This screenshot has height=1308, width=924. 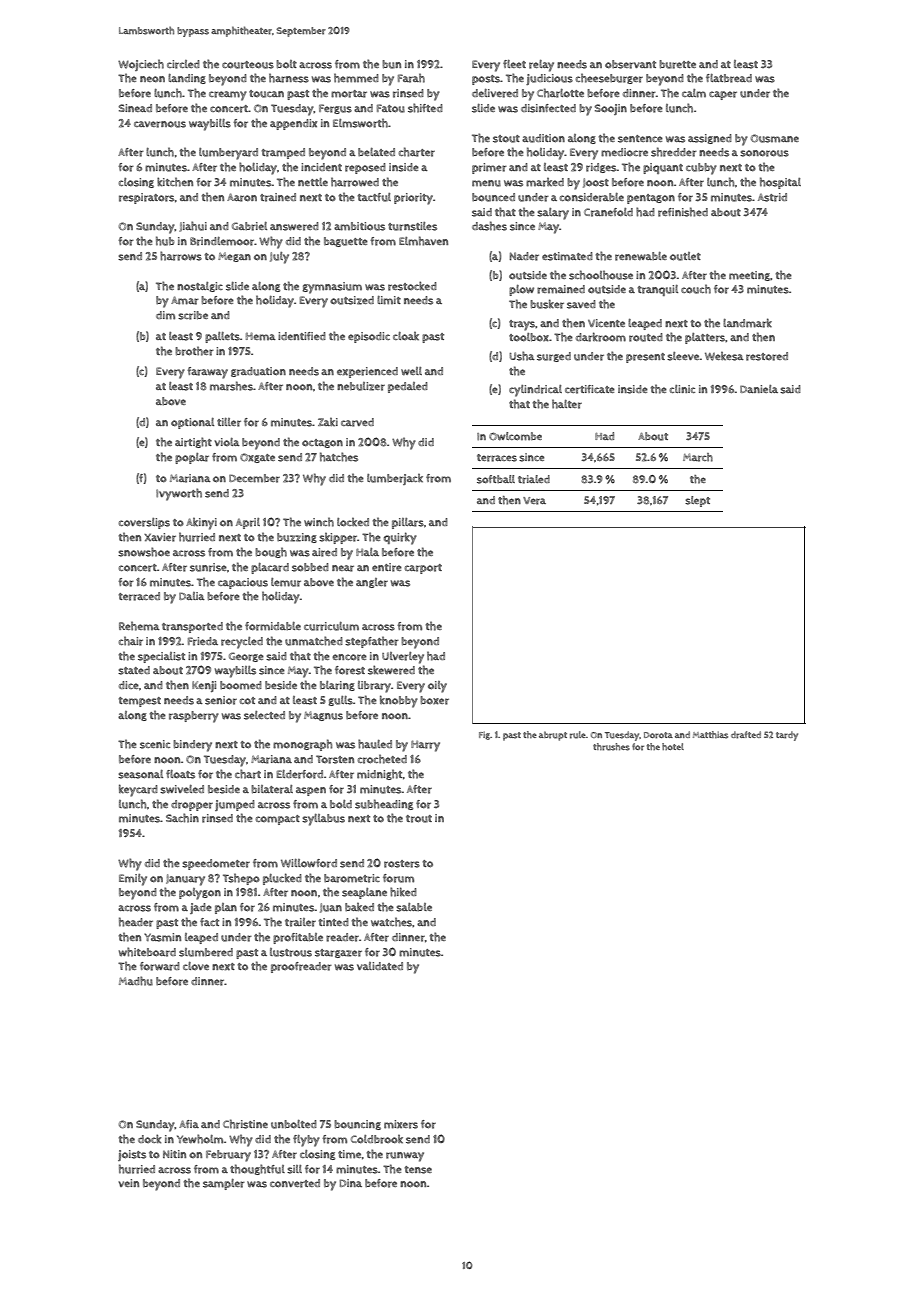 What do you see at coordinates (411, 78) in the screenshot?
I see `Farah` at bounding box center [411, 78].
